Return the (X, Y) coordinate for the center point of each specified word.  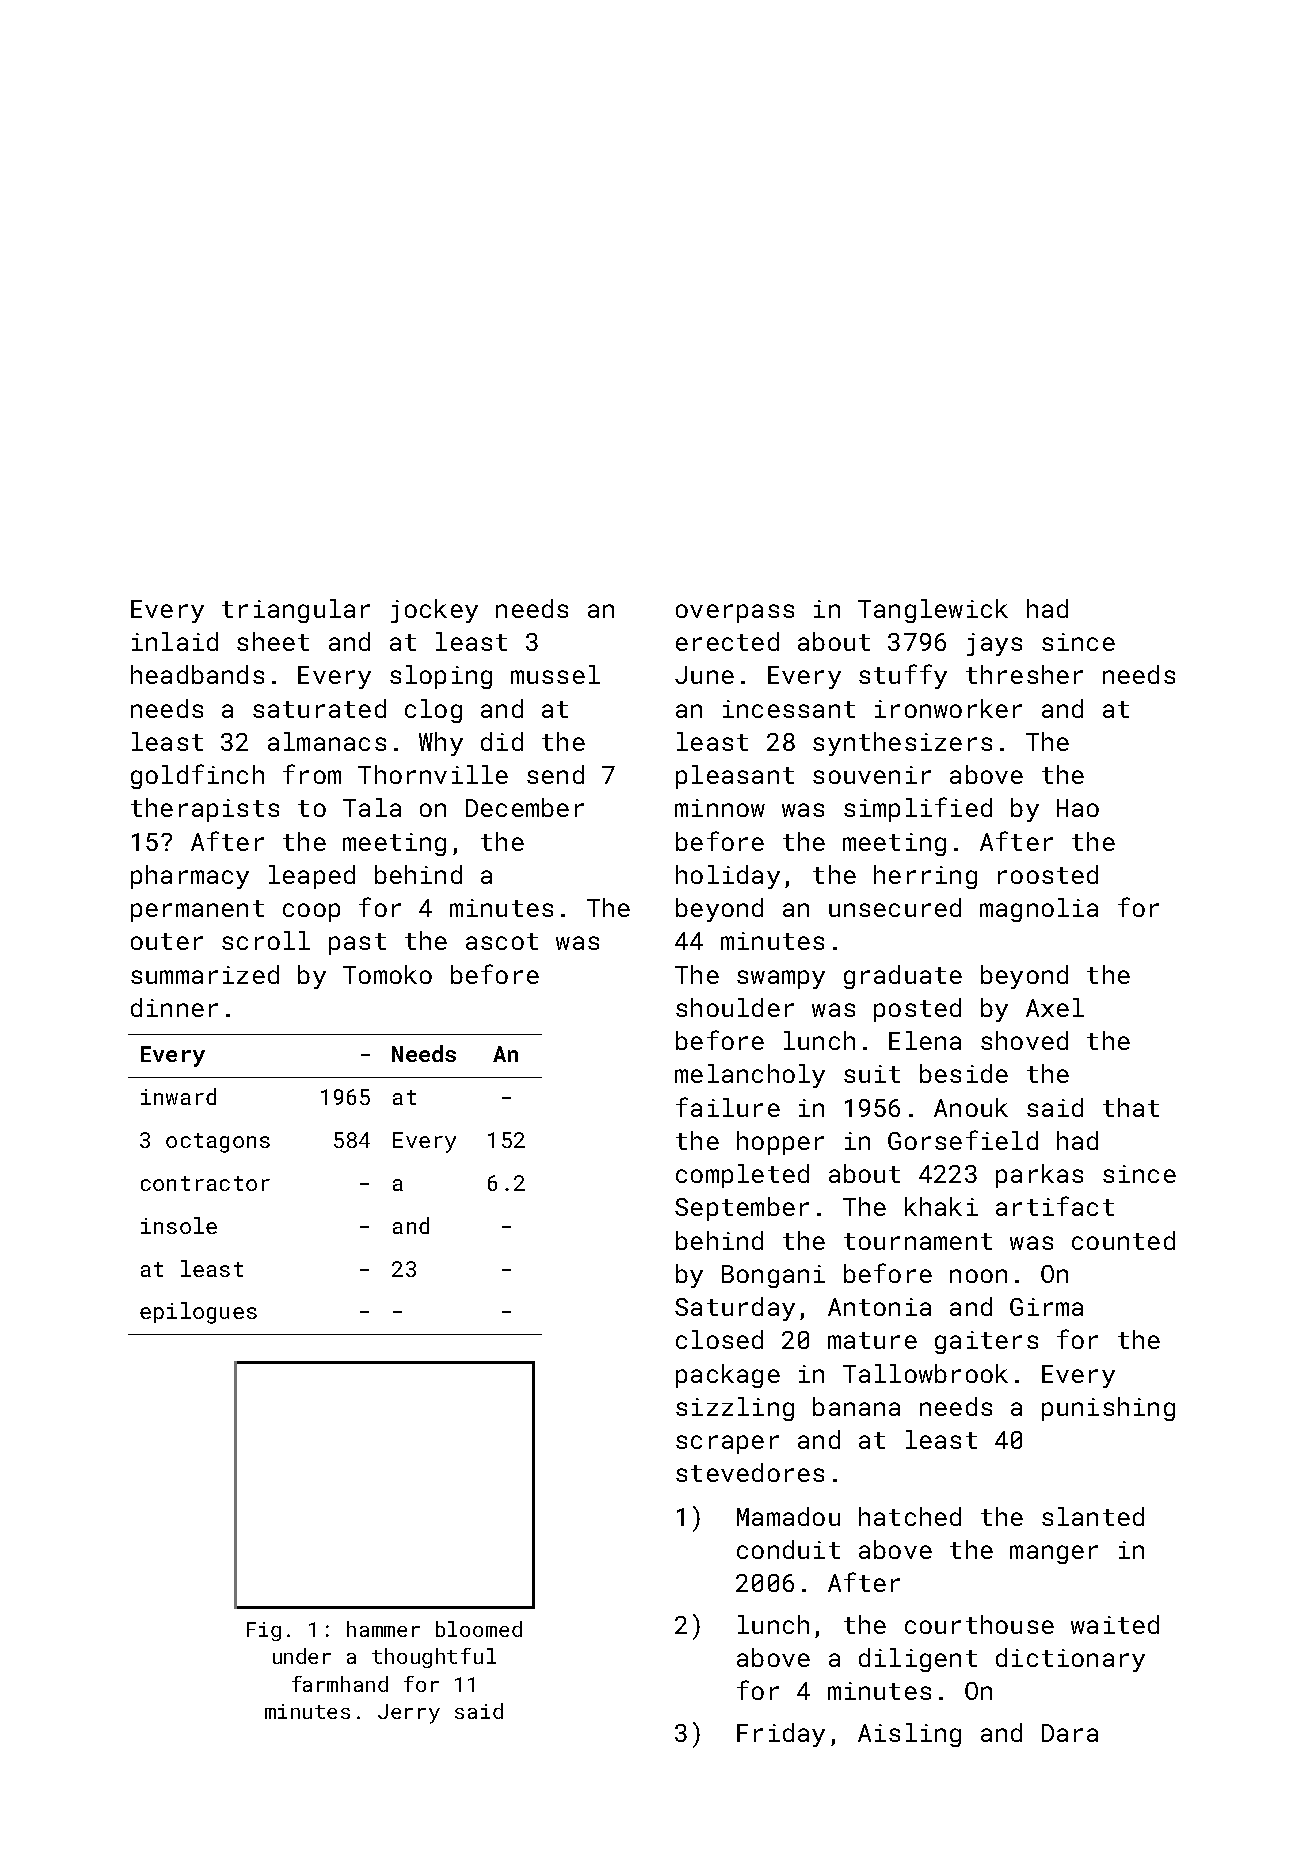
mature (872, 1340)
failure (728, 1107)
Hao (1078, 808)
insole (179, 1225)
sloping (441, 677)
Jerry (409, 1714)
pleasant (735, 777)
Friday (781, 1735)
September (742, 1209)
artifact (1055, 1206)
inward (178, 1096)
